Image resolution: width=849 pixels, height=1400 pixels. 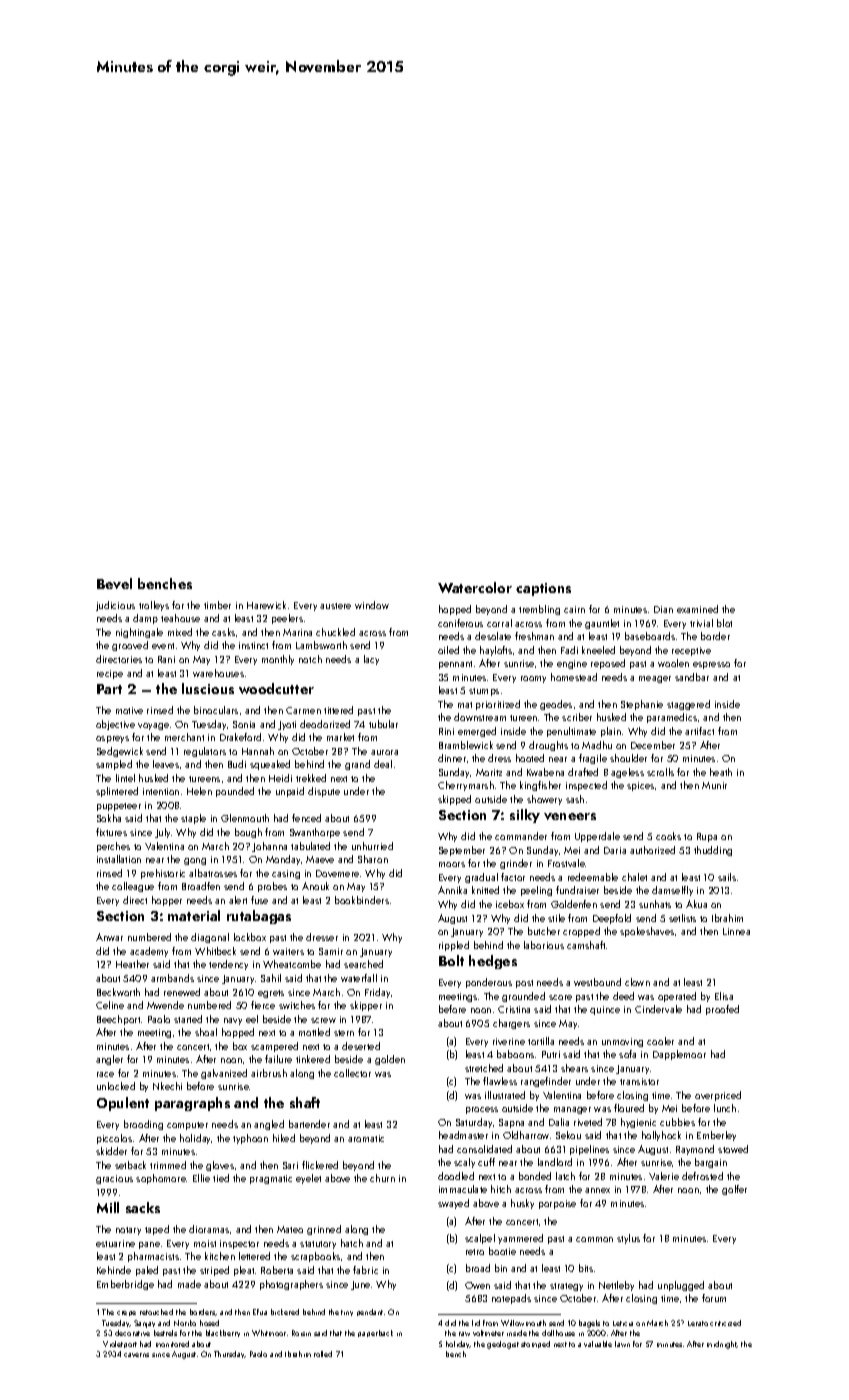 I want to click on penultimate, so click(x=571, y=732).
